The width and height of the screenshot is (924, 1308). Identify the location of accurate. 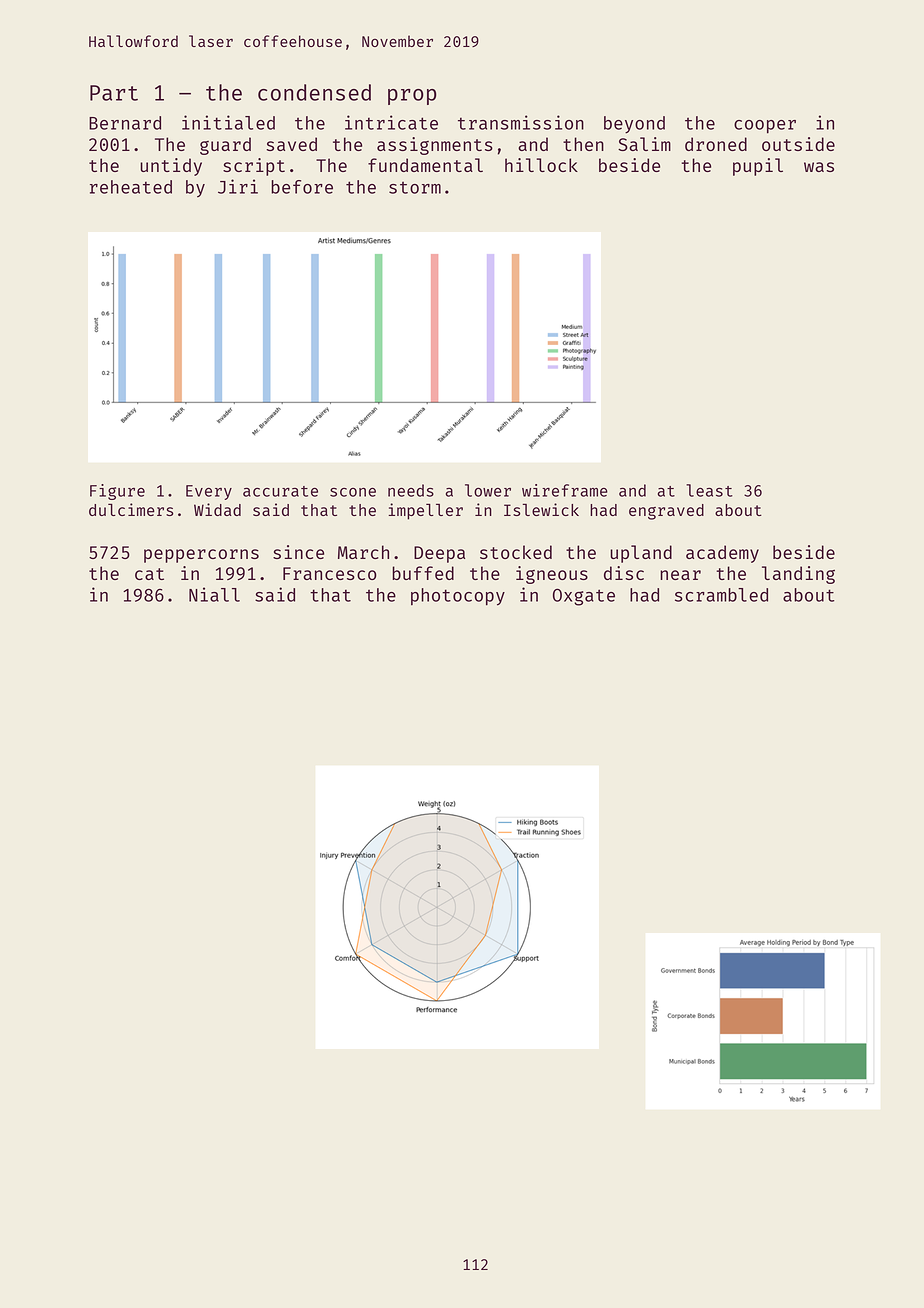
(280, 491).
